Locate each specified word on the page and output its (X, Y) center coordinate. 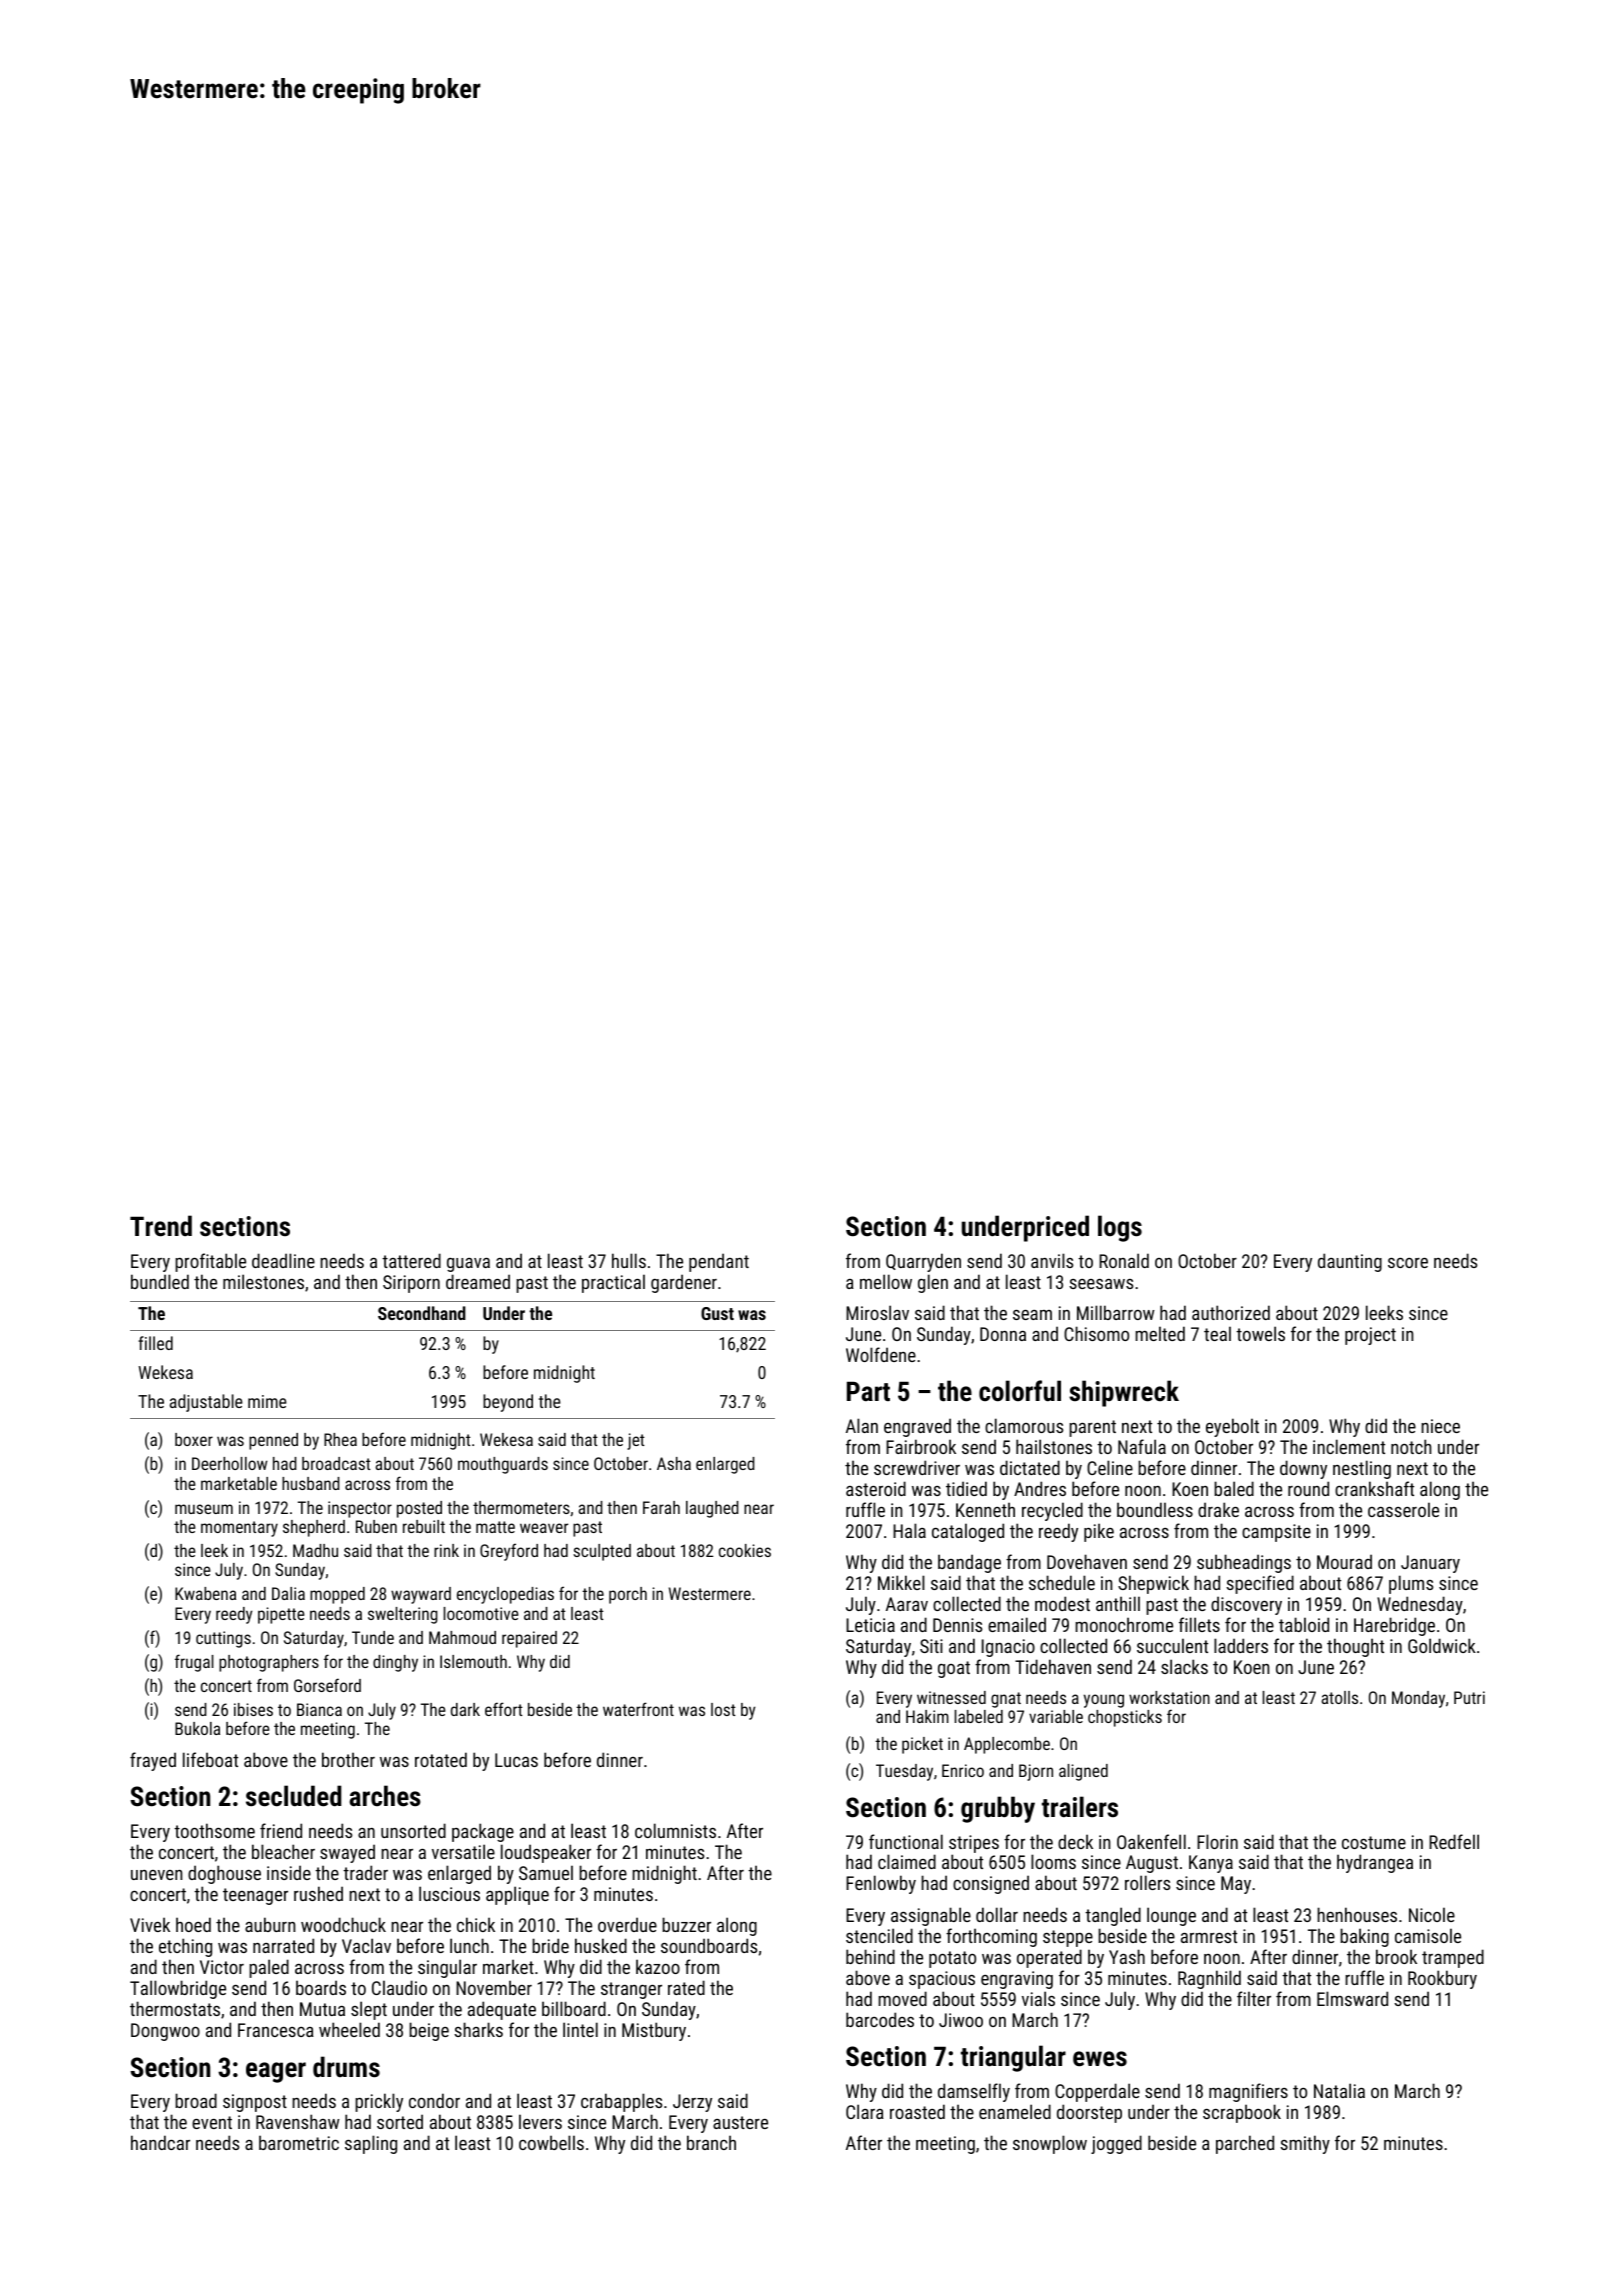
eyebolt (1232, 1427)
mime (267, 1401)
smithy (1305, 2144)
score (1408, 1263)
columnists (675, 1830)
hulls (629, 1260)
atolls (1339, 1697)
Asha (674, 1463)
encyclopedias (505, 1595)
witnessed (951, 1697)
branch (711, 2142)
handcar (160, 2142)
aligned (1083, 1772)
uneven (156, 1875)
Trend (161, 1226)
